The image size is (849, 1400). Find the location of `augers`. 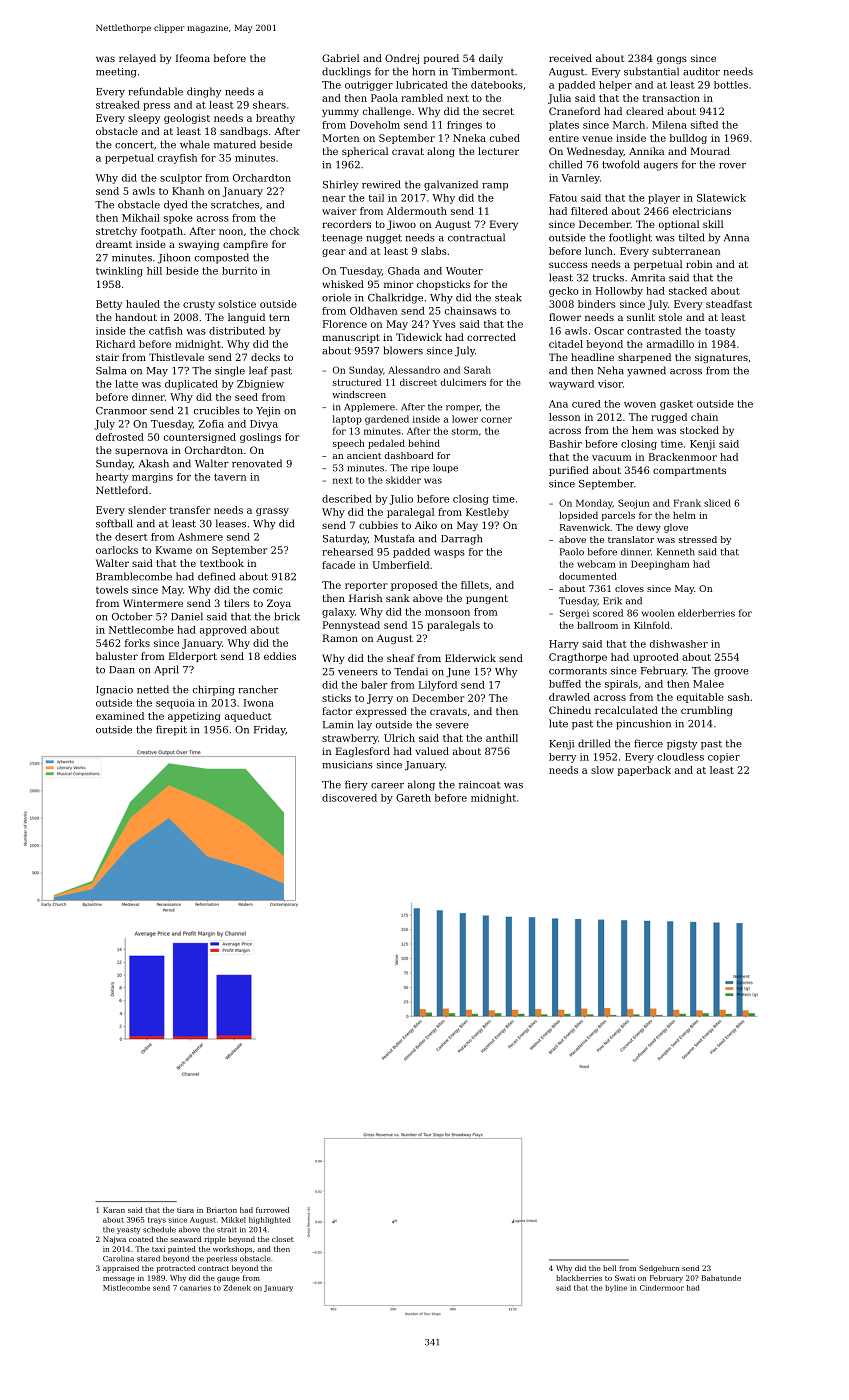

augers is located at coordinates (661, 167).
